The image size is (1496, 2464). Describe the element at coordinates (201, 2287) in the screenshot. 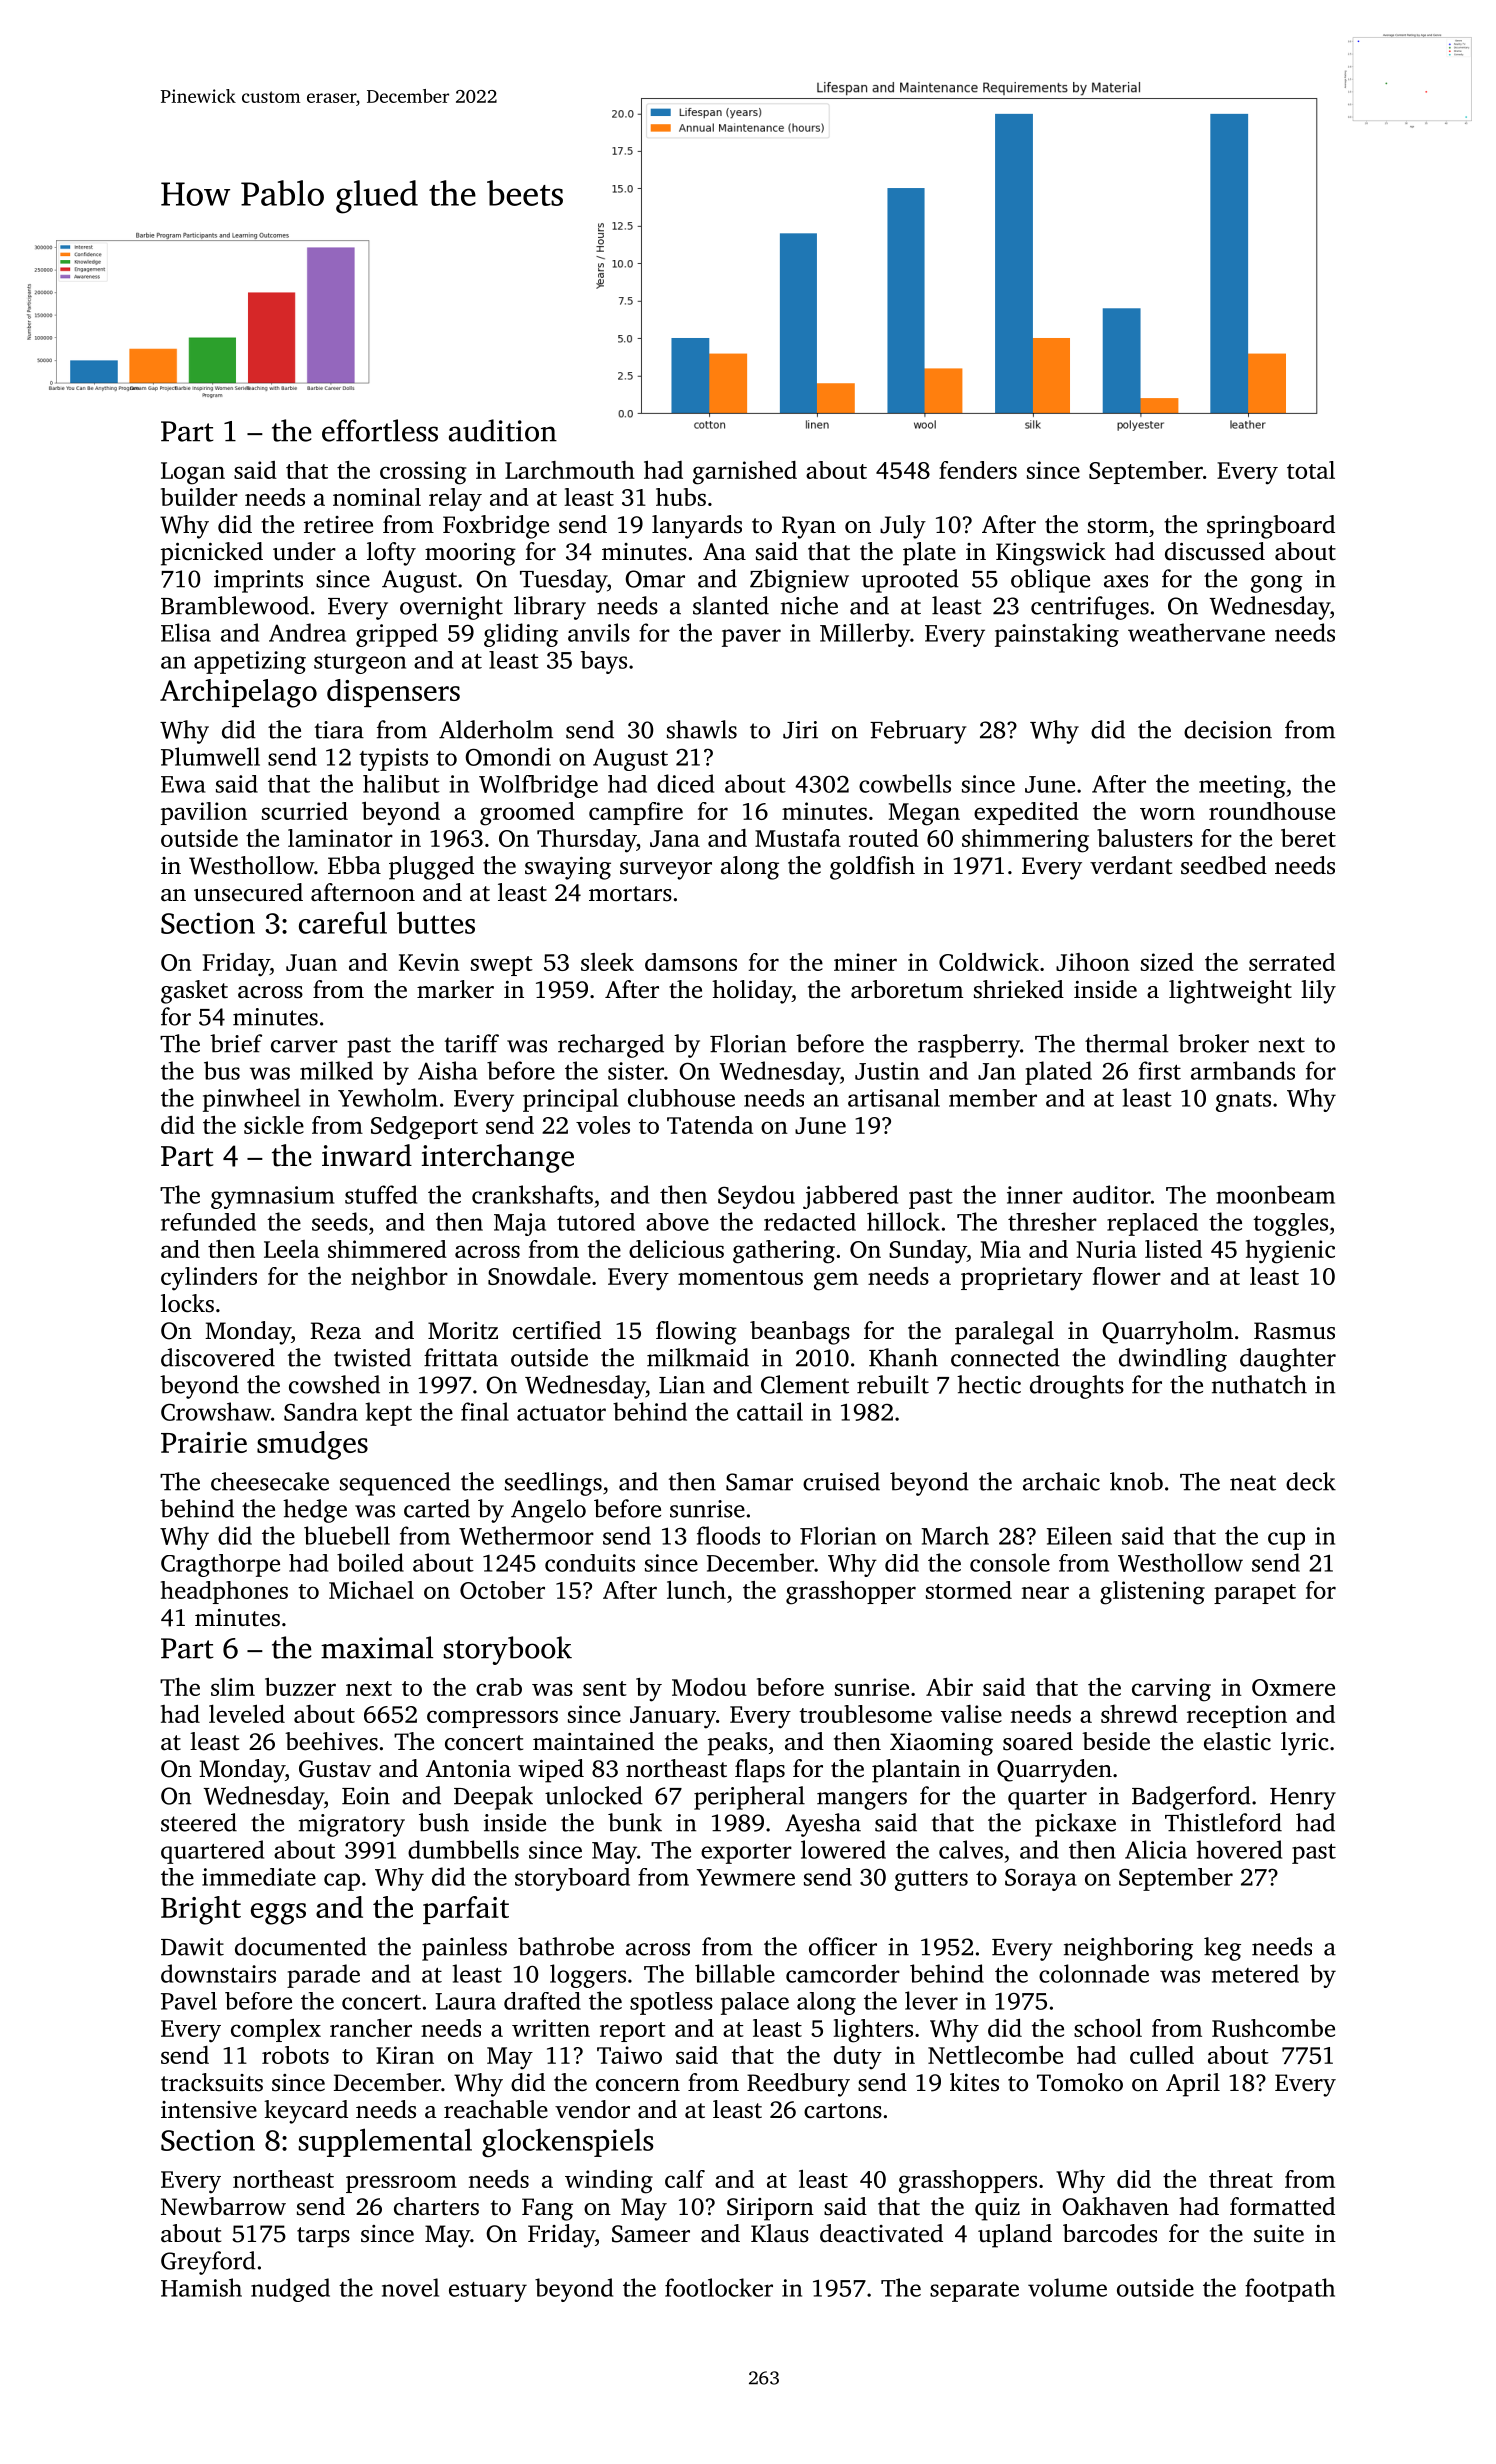

I see `Hamish` at that location.
